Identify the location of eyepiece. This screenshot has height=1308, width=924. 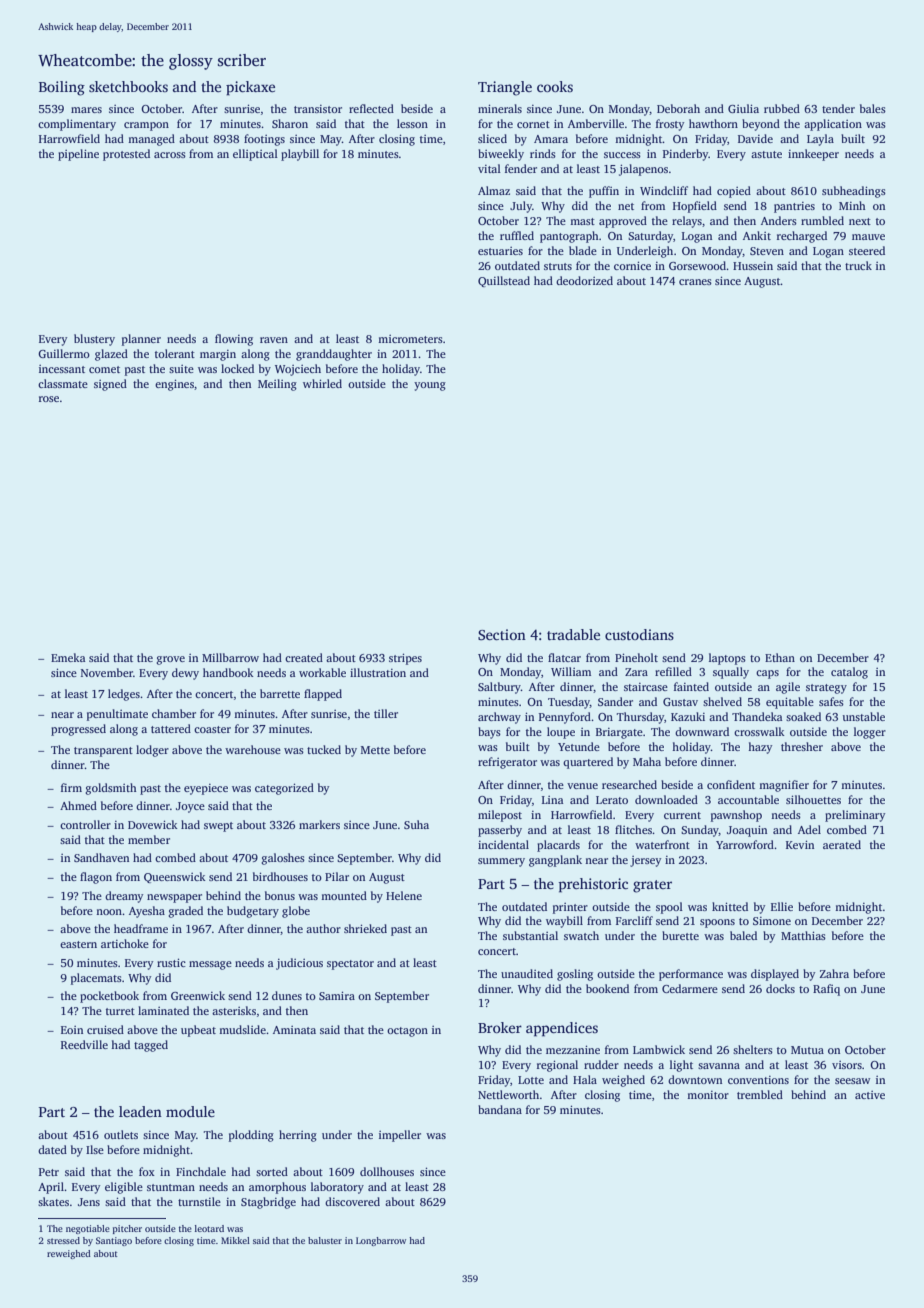
(206, 789).
